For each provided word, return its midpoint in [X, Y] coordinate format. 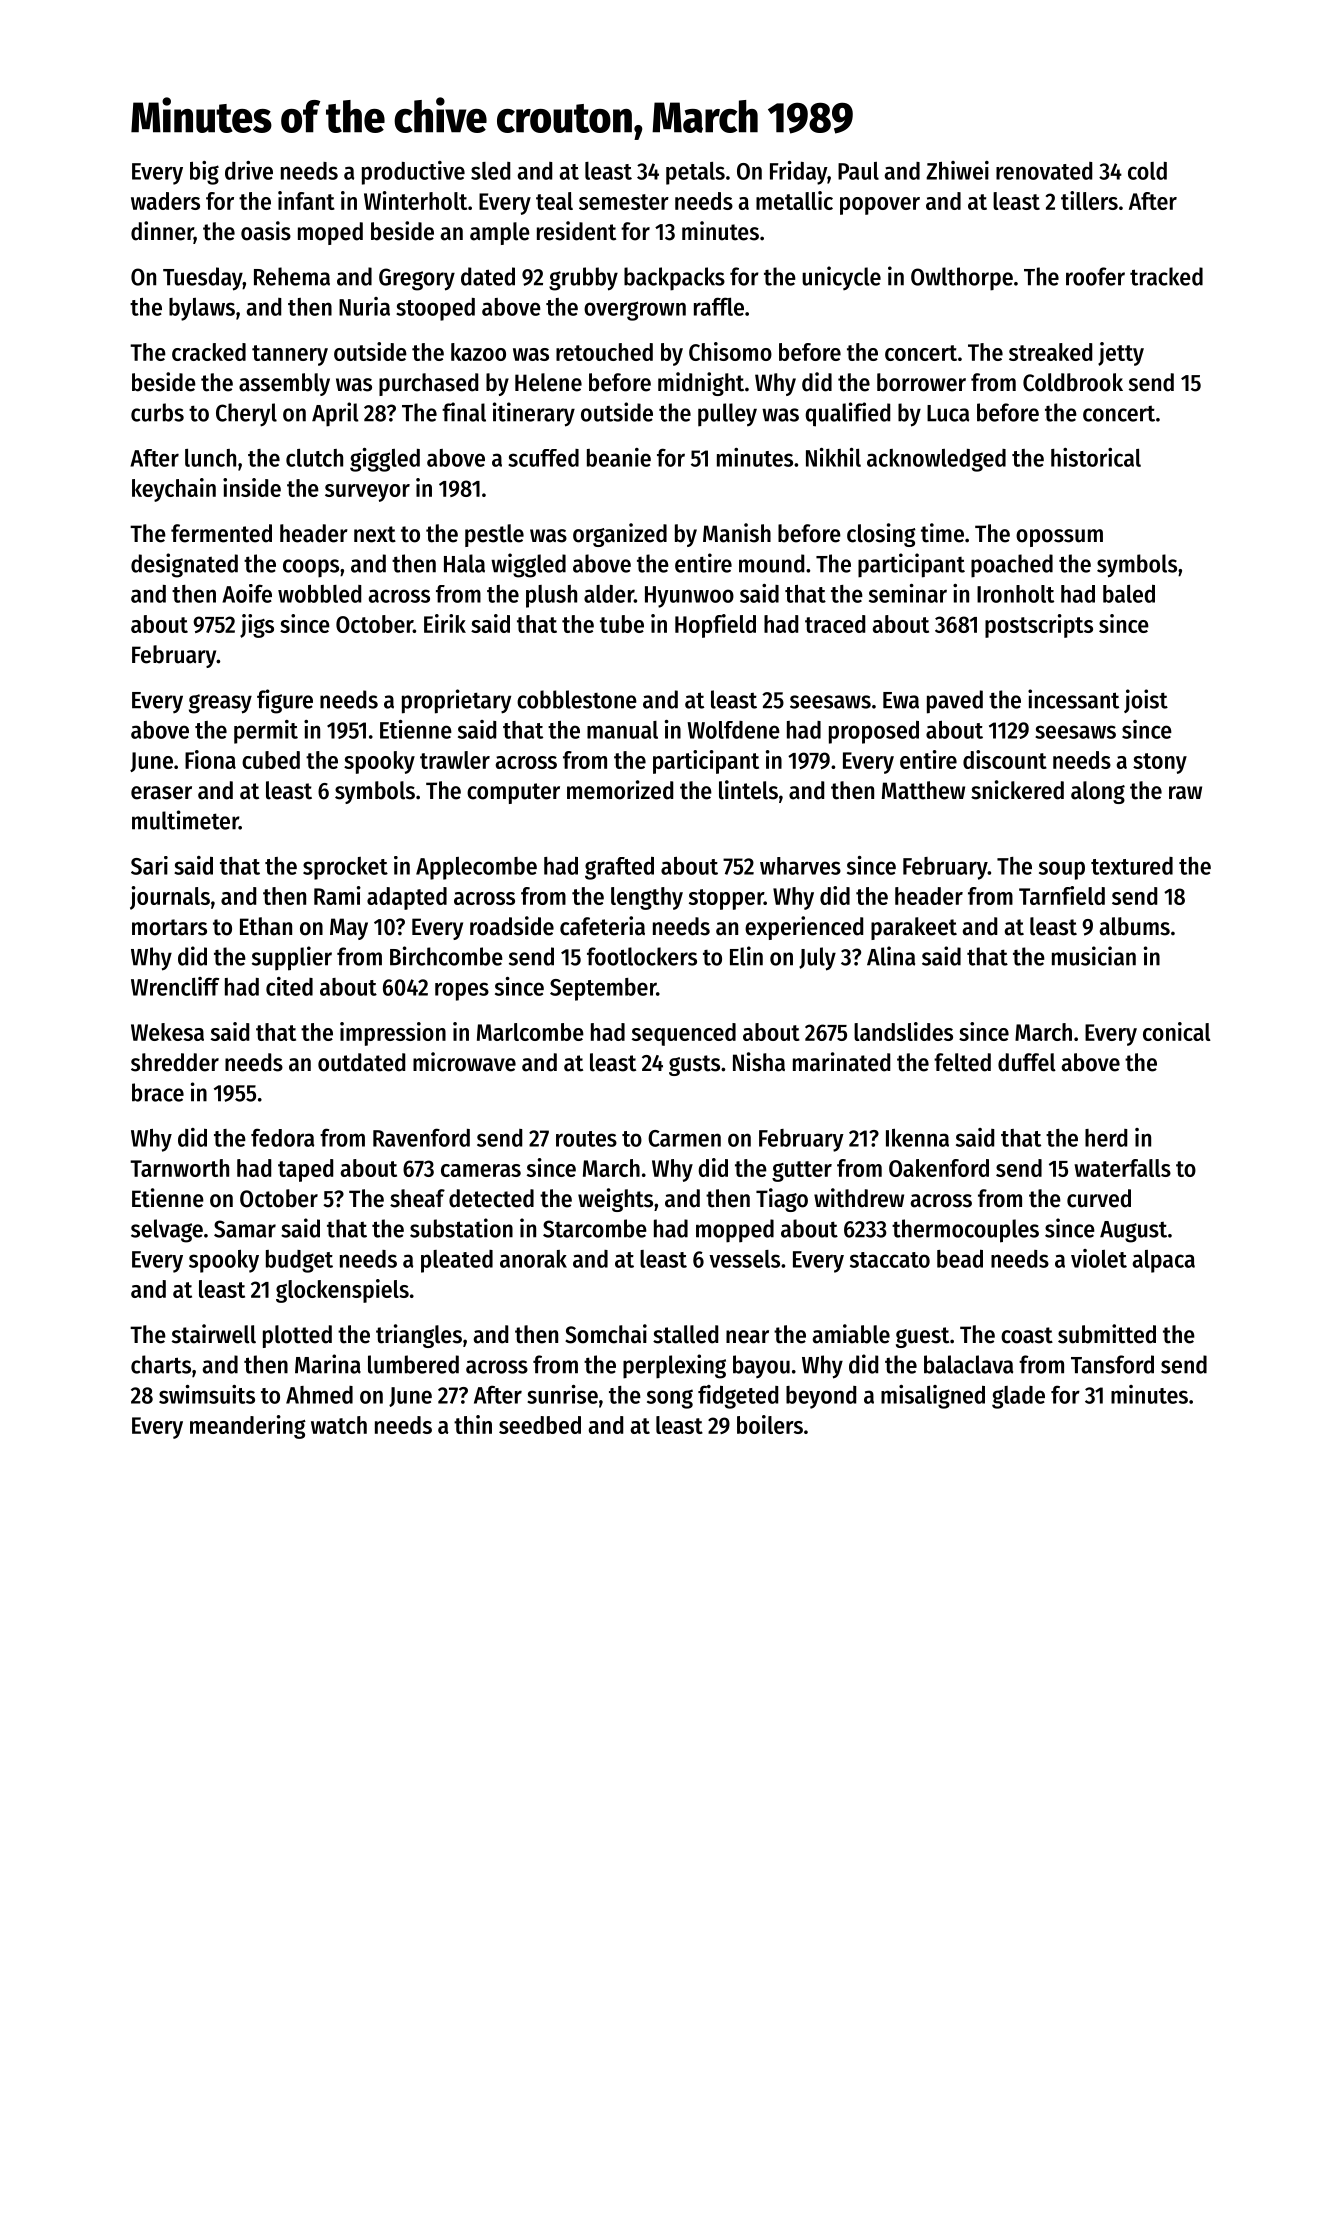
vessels [744, 1259]
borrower [921, 382]
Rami [337, 895]
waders [165, 201]
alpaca [1163, 1261]
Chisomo [730, 351]
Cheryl [246, 415]
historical [1096, 457]
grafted [619, 868]
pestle [494, 535]
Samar [245, 1229]
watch [339, 1425]
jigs [257, 626]
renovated [1044, 171]
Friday [798, 173]
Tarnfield [1062, 895]
